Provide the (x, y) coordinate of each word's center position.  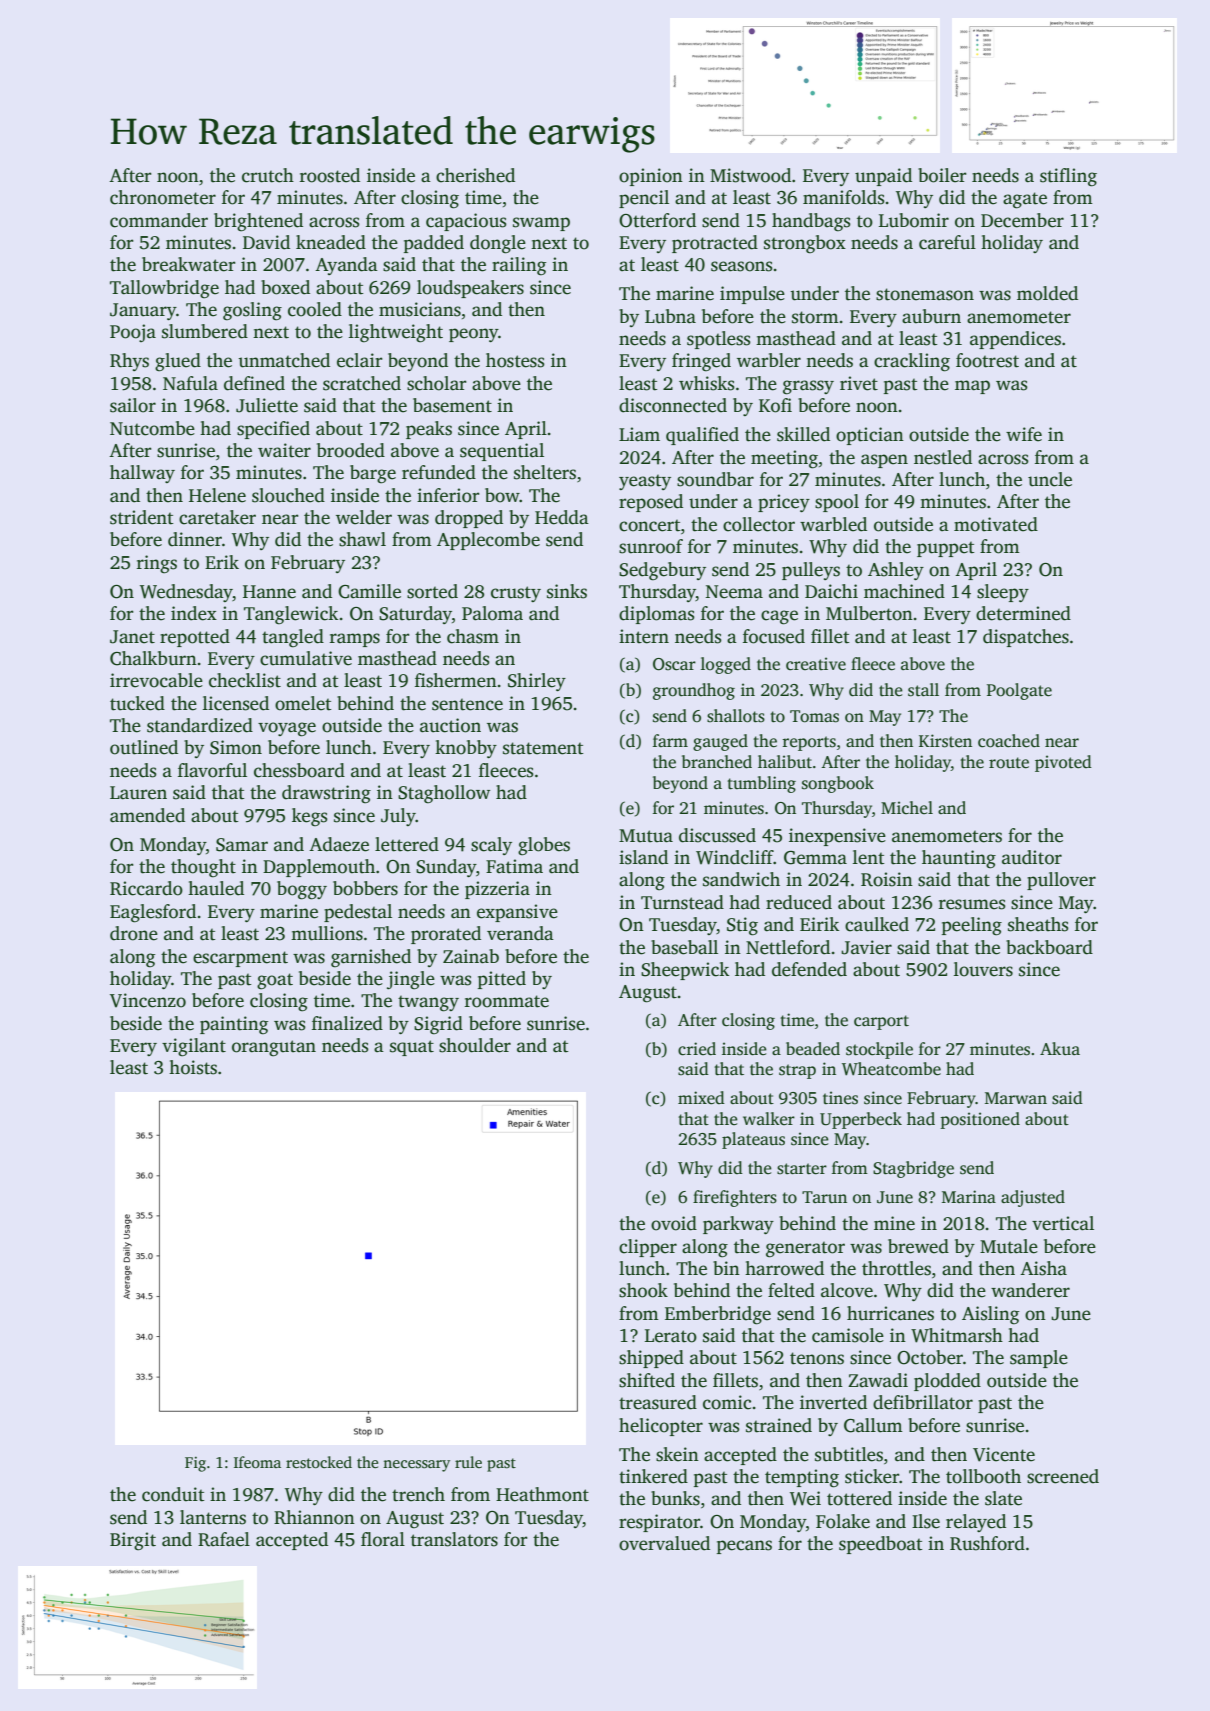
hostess (515, 360)
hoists (193, 1067)
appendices (1015, 340)
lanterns (213, 1517)
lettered (407, 844)
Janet (132, 637)
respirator (659, 1523)
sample (1039, 1359)
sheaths (1038, 924)
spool (837, 503)
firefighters (735, 1198)
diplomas (657, 615)
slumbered (205, 331)
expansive (517, 913)
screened (1063, 1476)
